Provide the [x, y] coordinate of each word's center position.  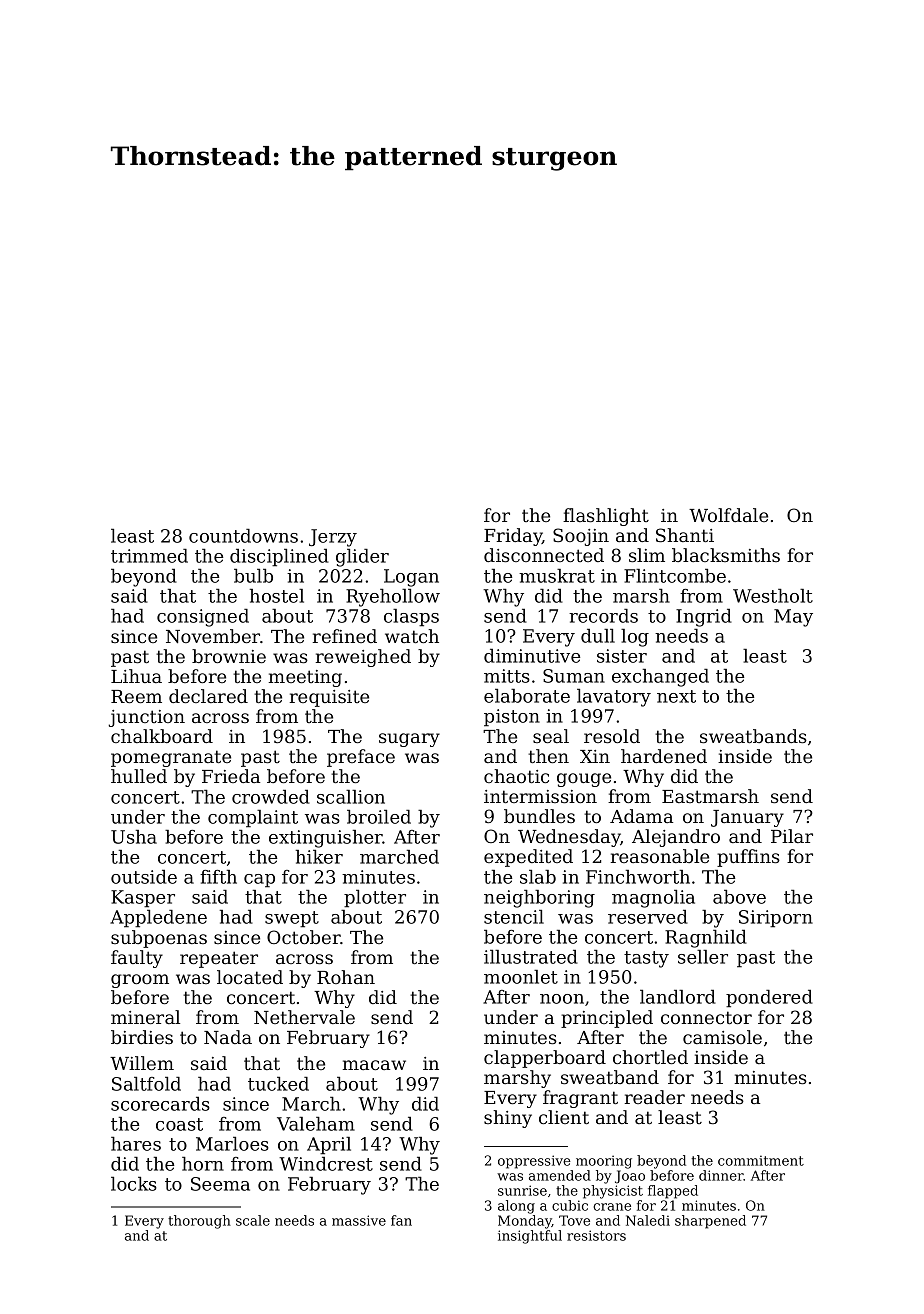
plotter [375, 899]
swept [292, 919]
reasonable [660, 856]
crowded [271, 797]
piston [512, 718]
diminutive [532, 656]
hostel [277, 596]
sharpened [710, 1222]
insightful [530, 1237]
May [793, 618]
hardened [664, 756]
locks [134, 1184]
